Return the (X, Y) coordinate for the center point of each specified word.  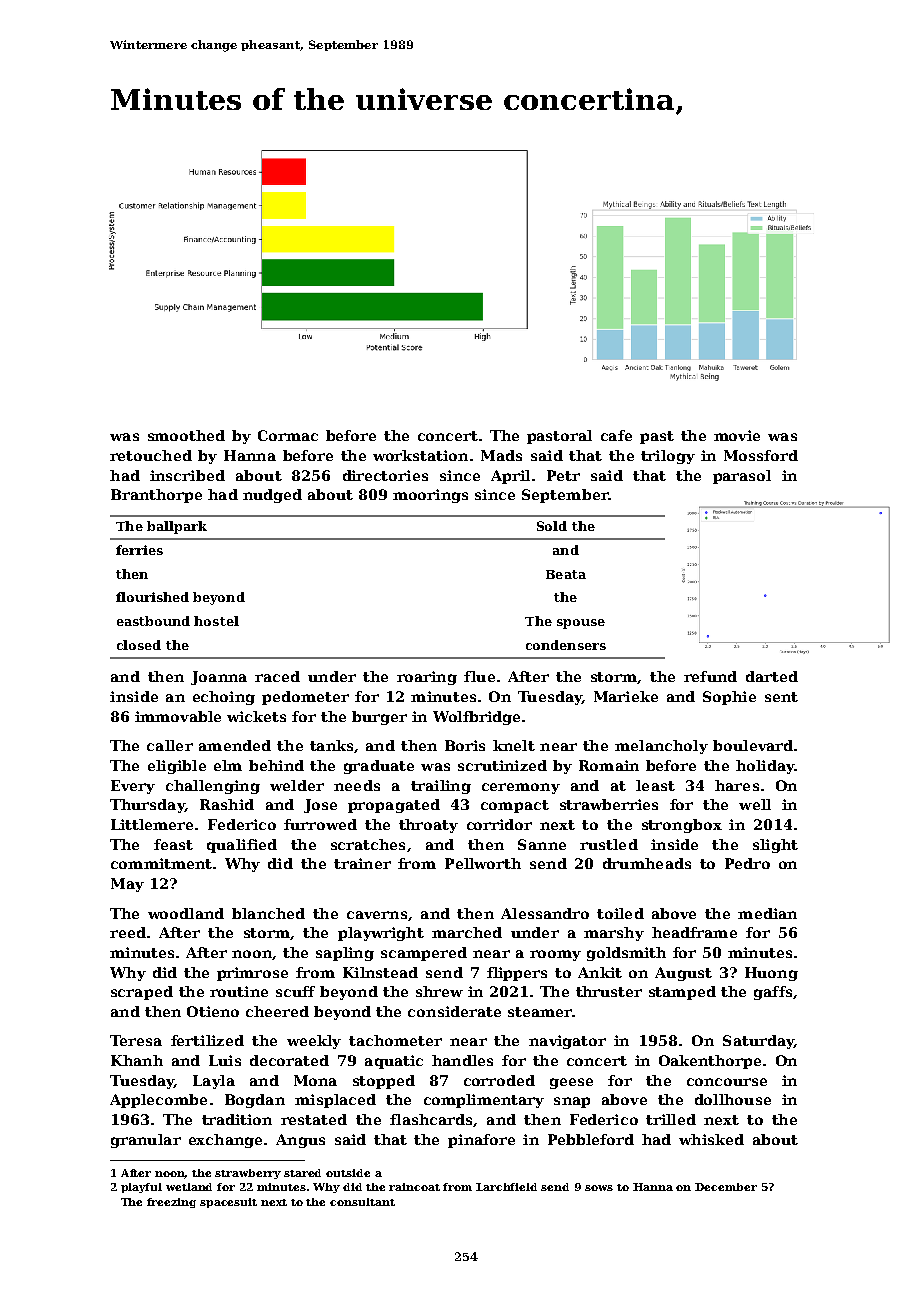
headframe (694, 932)
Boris (465, 745)
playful (141, 1188)
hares (737, 785)
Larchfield (506, 1187)
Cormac (288, 435)
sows (599, 1188)
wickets (256, 716)
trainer (362, 863)
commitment (161, 863)
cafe (616, 435)
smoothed (186, 435)
